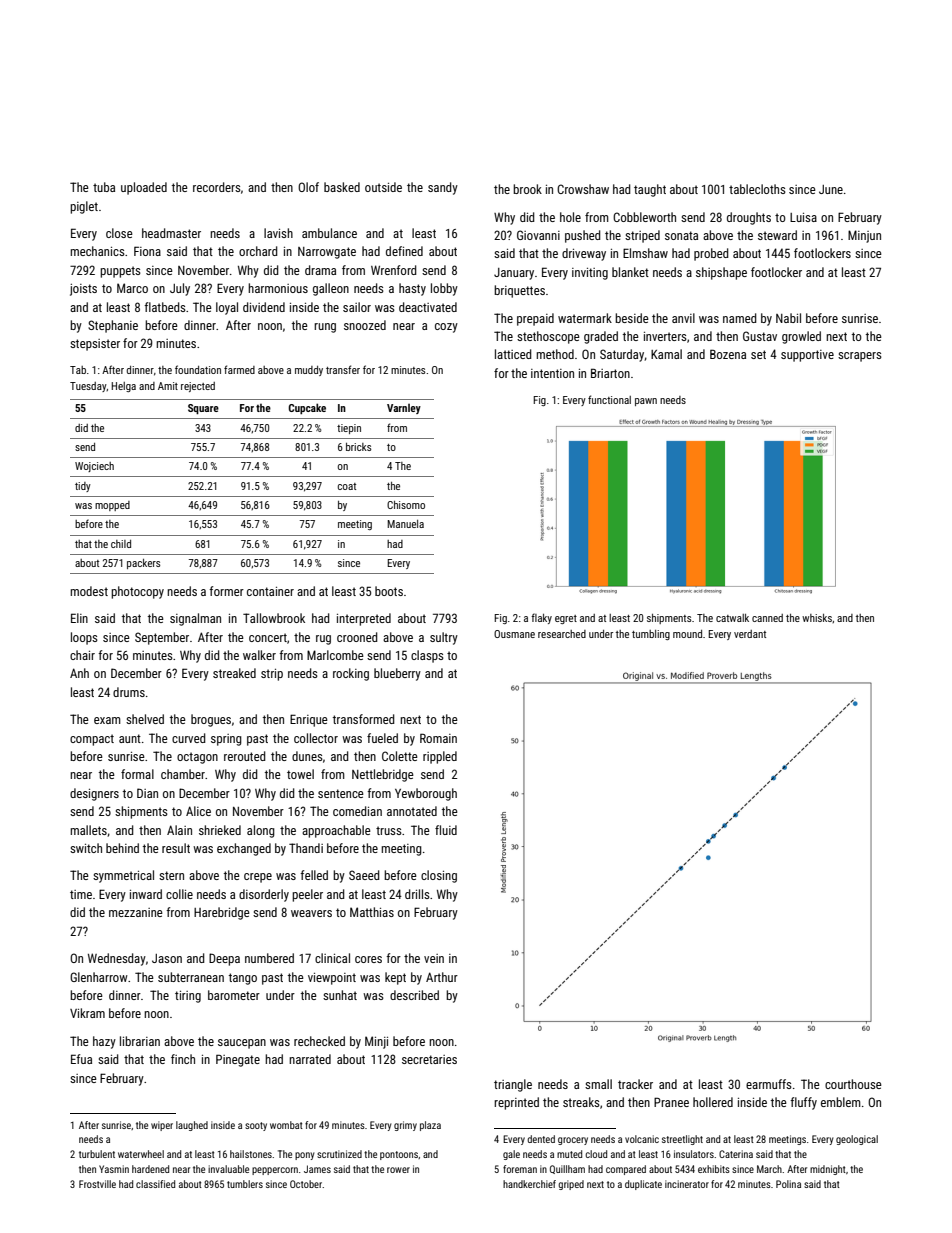  What do you see at coordinates (788, 1184) in the screenshot?
I see `Polina` at bounding box center [788, 1184].
